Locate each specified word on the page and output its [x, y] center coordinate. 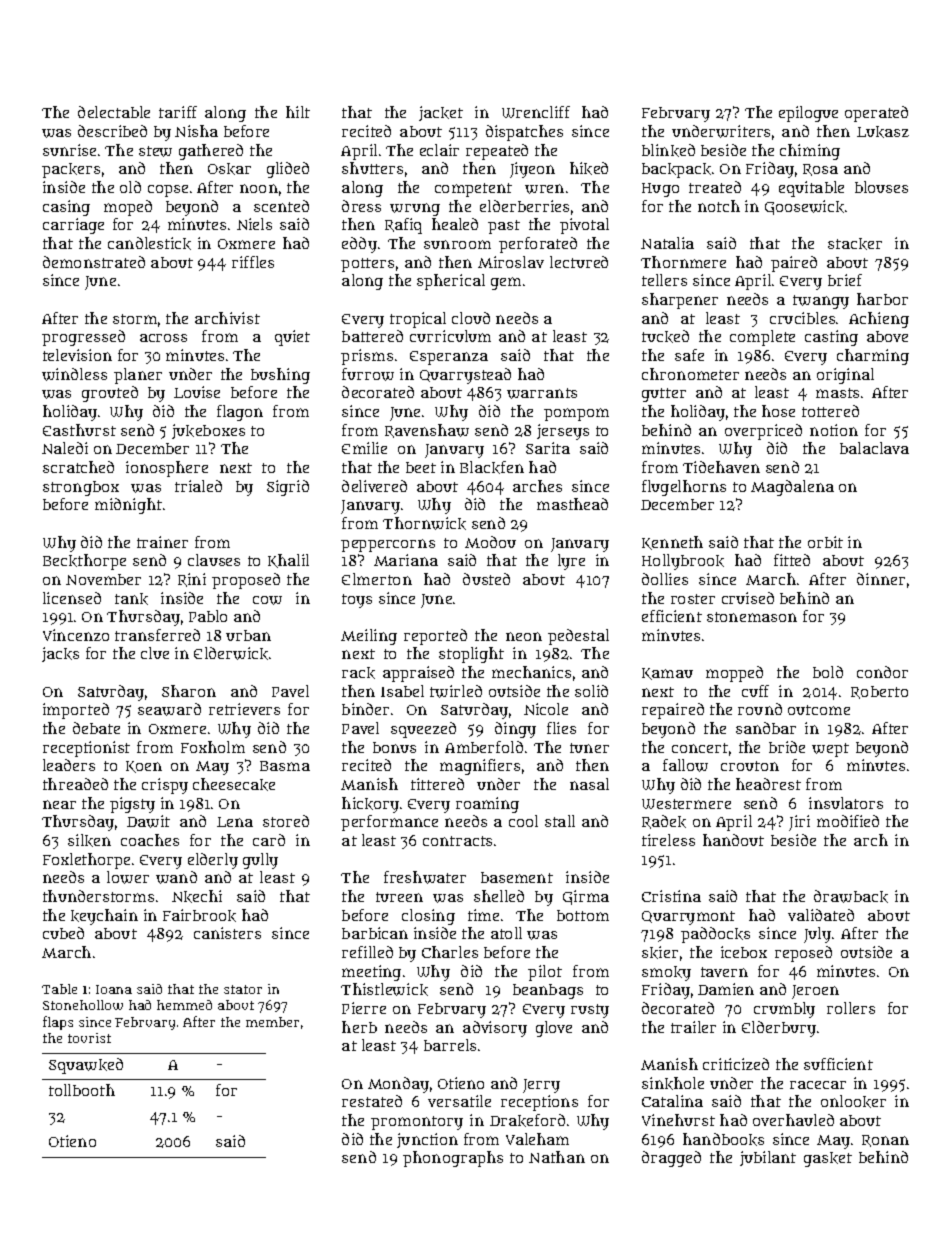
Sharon [189, 691]
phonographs [453, 1159]
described [112, 131]
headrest [768, 784]
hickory [370, 805]
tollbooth [82, 1090]
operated [876, 114]
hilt [298, 112]
